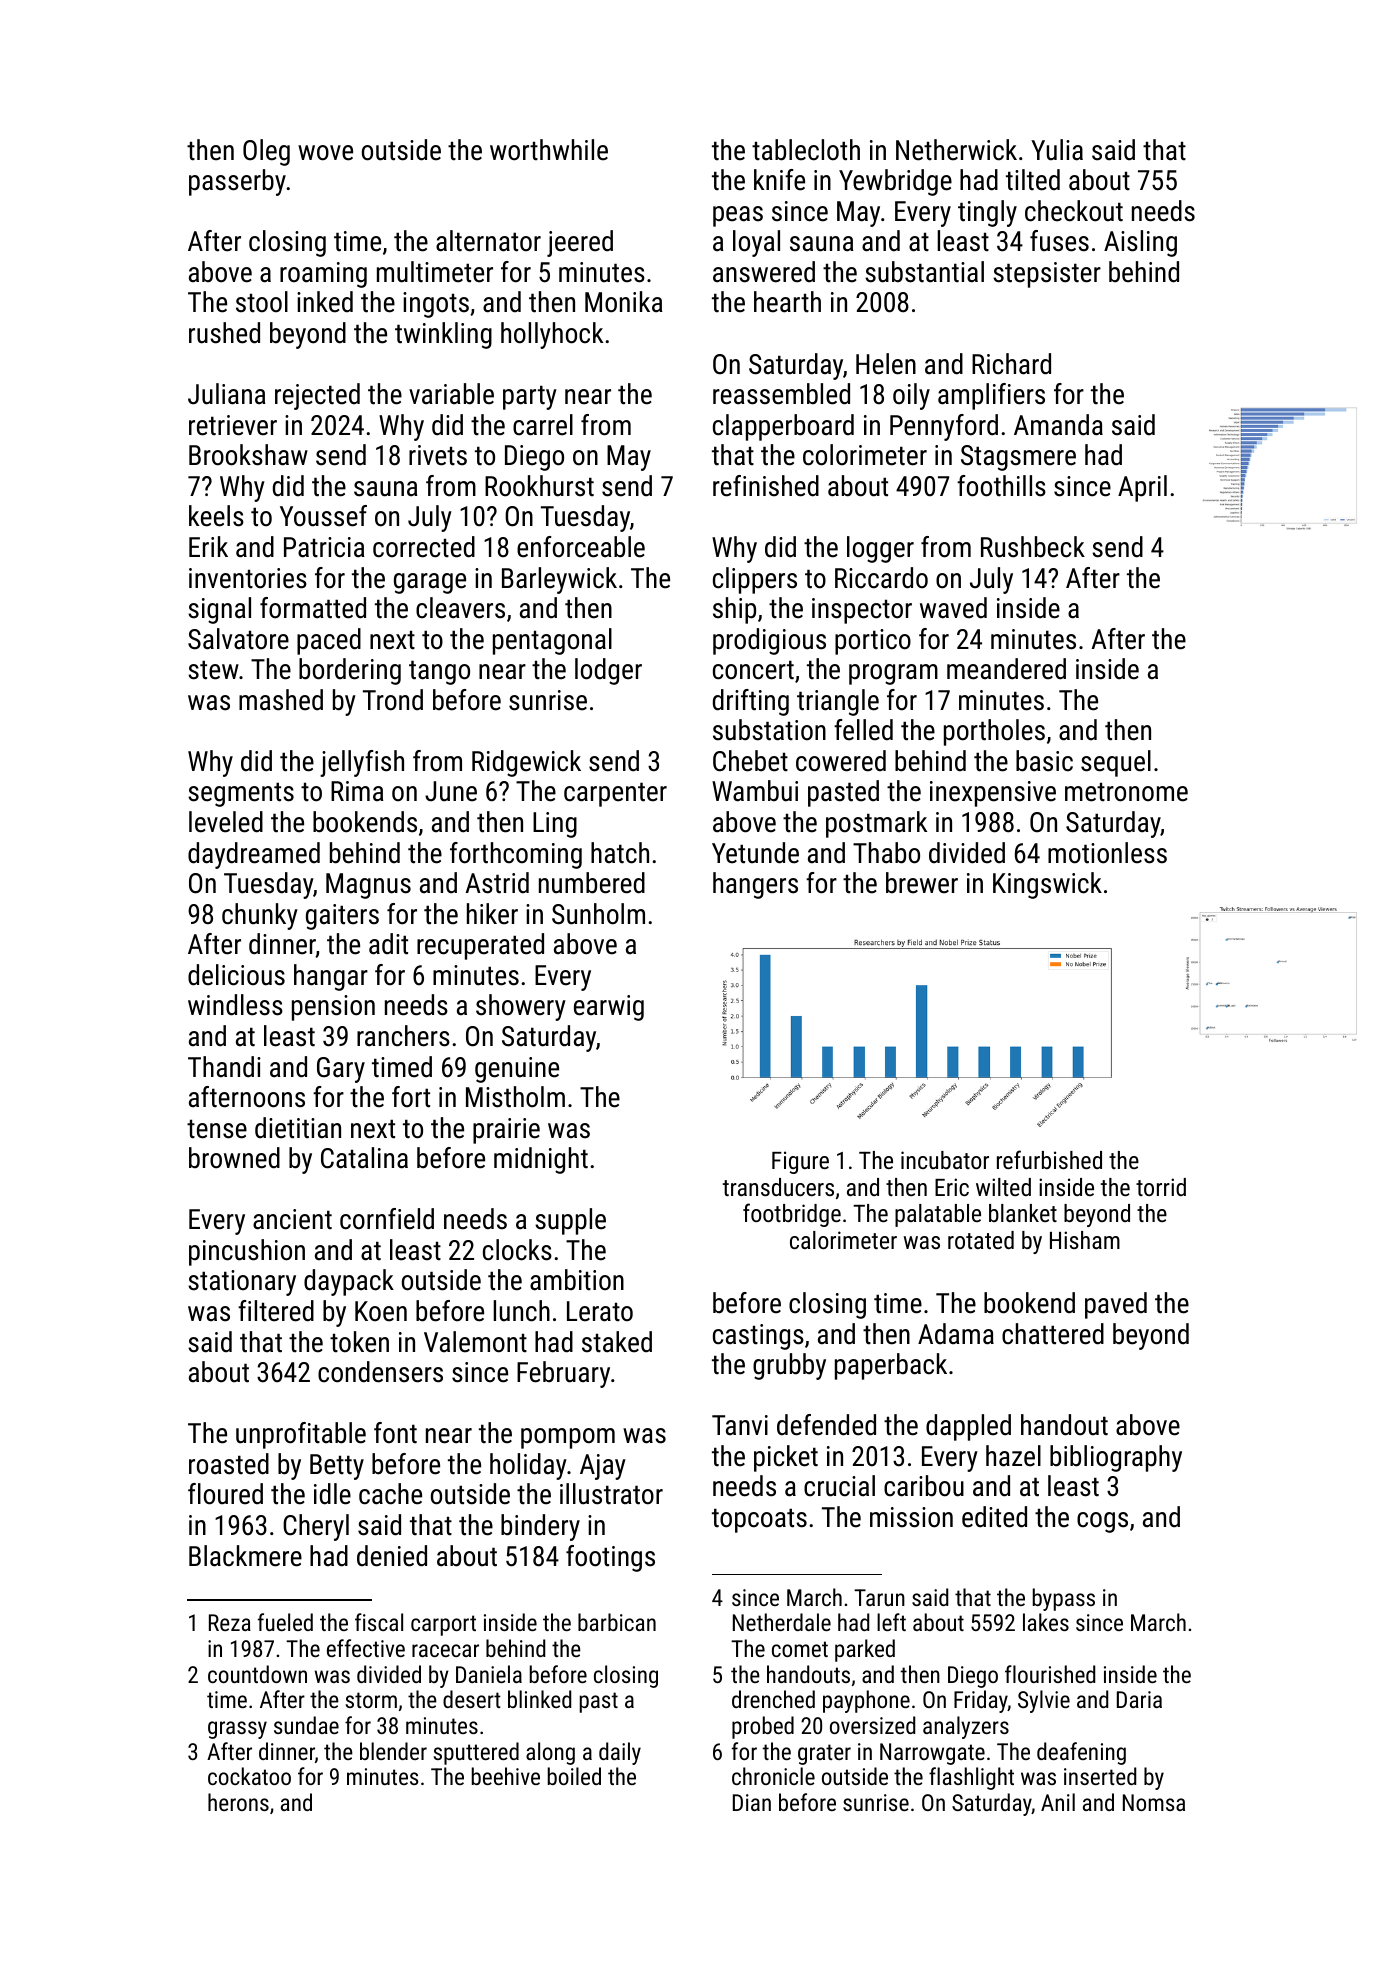 This screenshot has width=1386, height=1969. I want to click on Yulia, so click(1057, 150).
